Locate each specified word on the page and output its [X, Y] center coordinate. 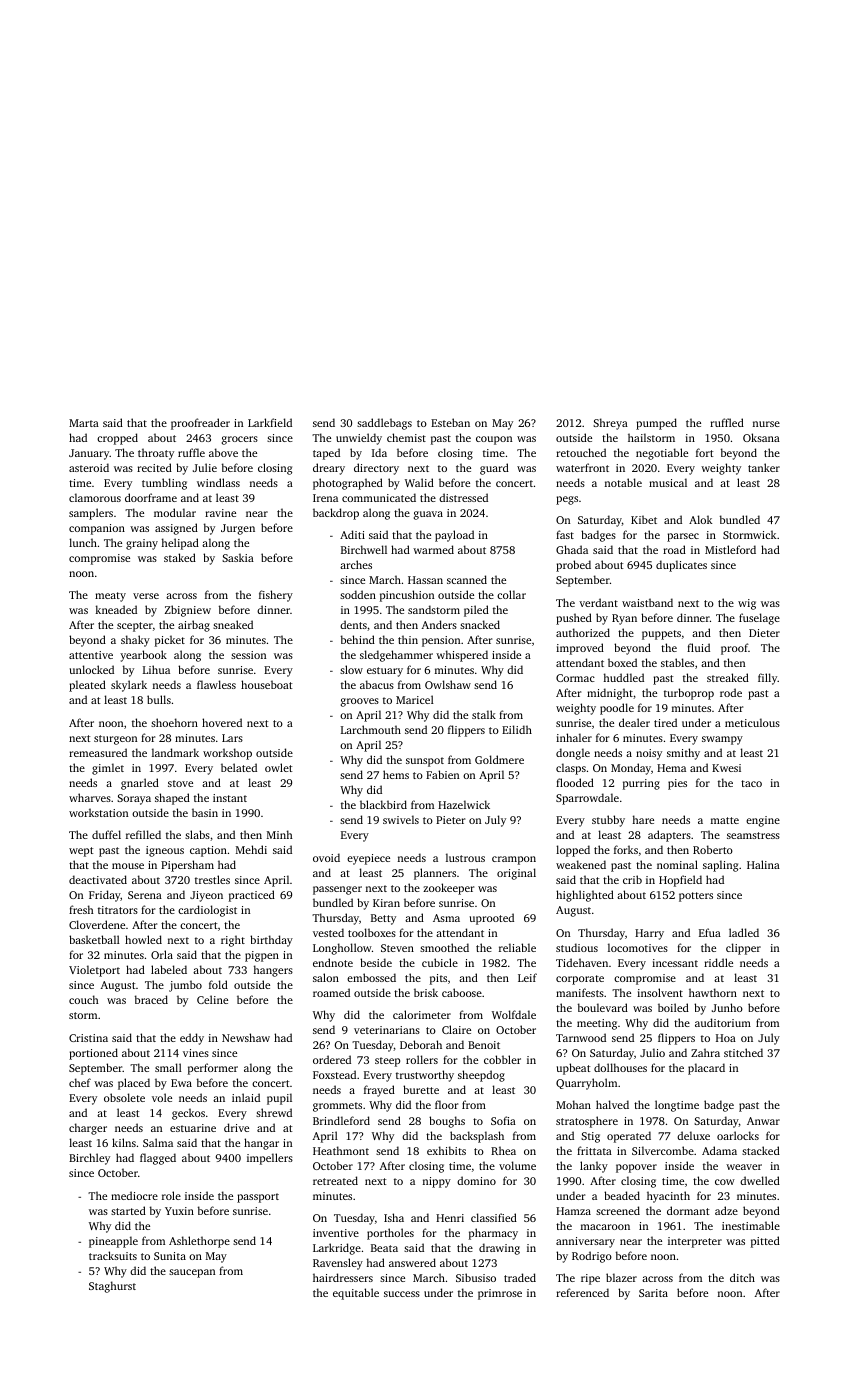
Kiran [386, 903]
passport [258, 1198]
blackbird [383, 804]
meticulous [752, 722]
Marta [84, 423]
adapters [669, 836]
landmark [175, 752]
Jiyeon [206, 896]
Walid [419, 482]
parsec [683, 537]
